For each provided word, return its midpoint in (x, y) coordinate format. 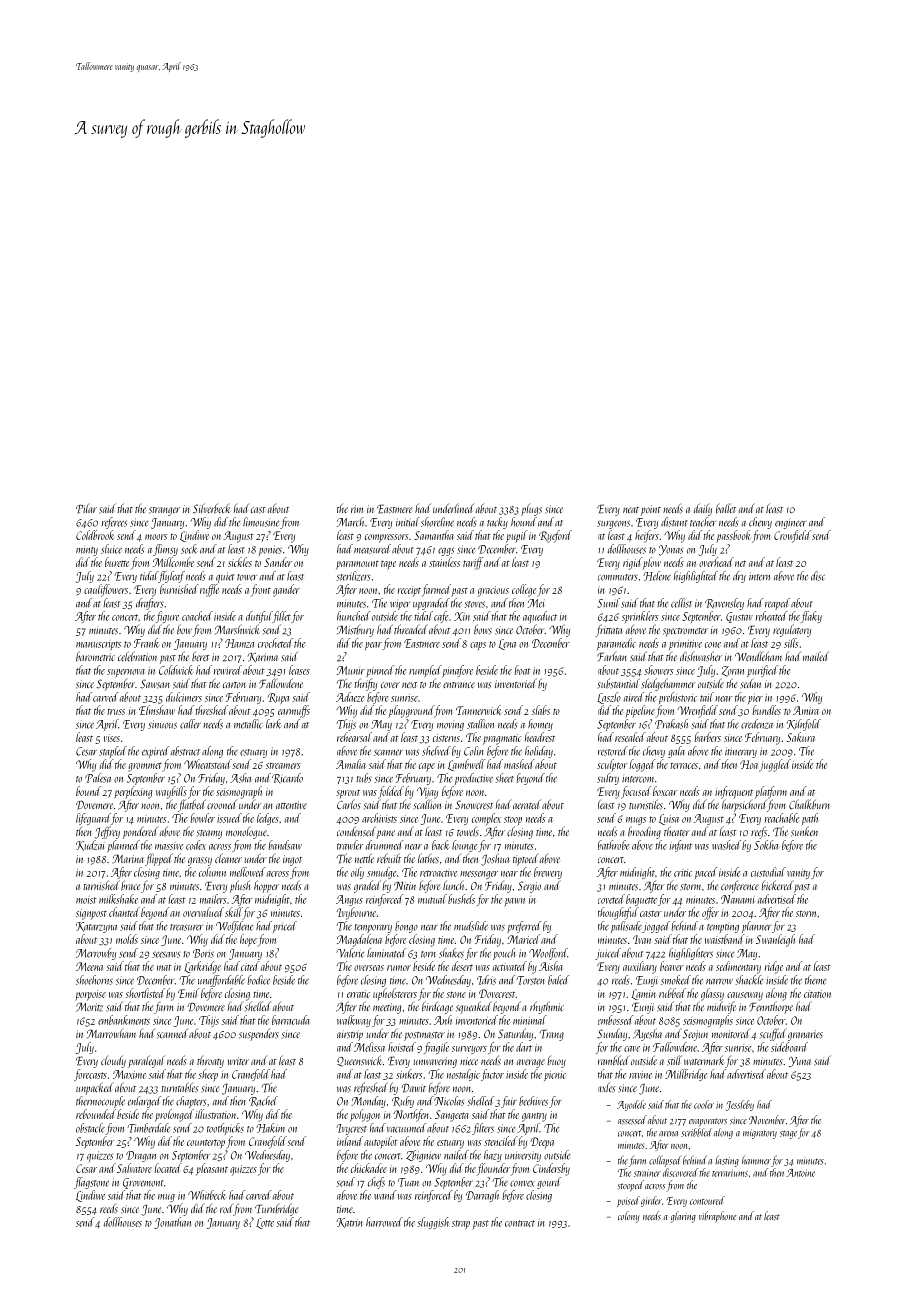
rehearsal (354, 737)
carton (234, 685)
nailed (456, 1155)
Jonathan (172, 1223)
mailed (816, 656)
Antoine (800, 1173)
